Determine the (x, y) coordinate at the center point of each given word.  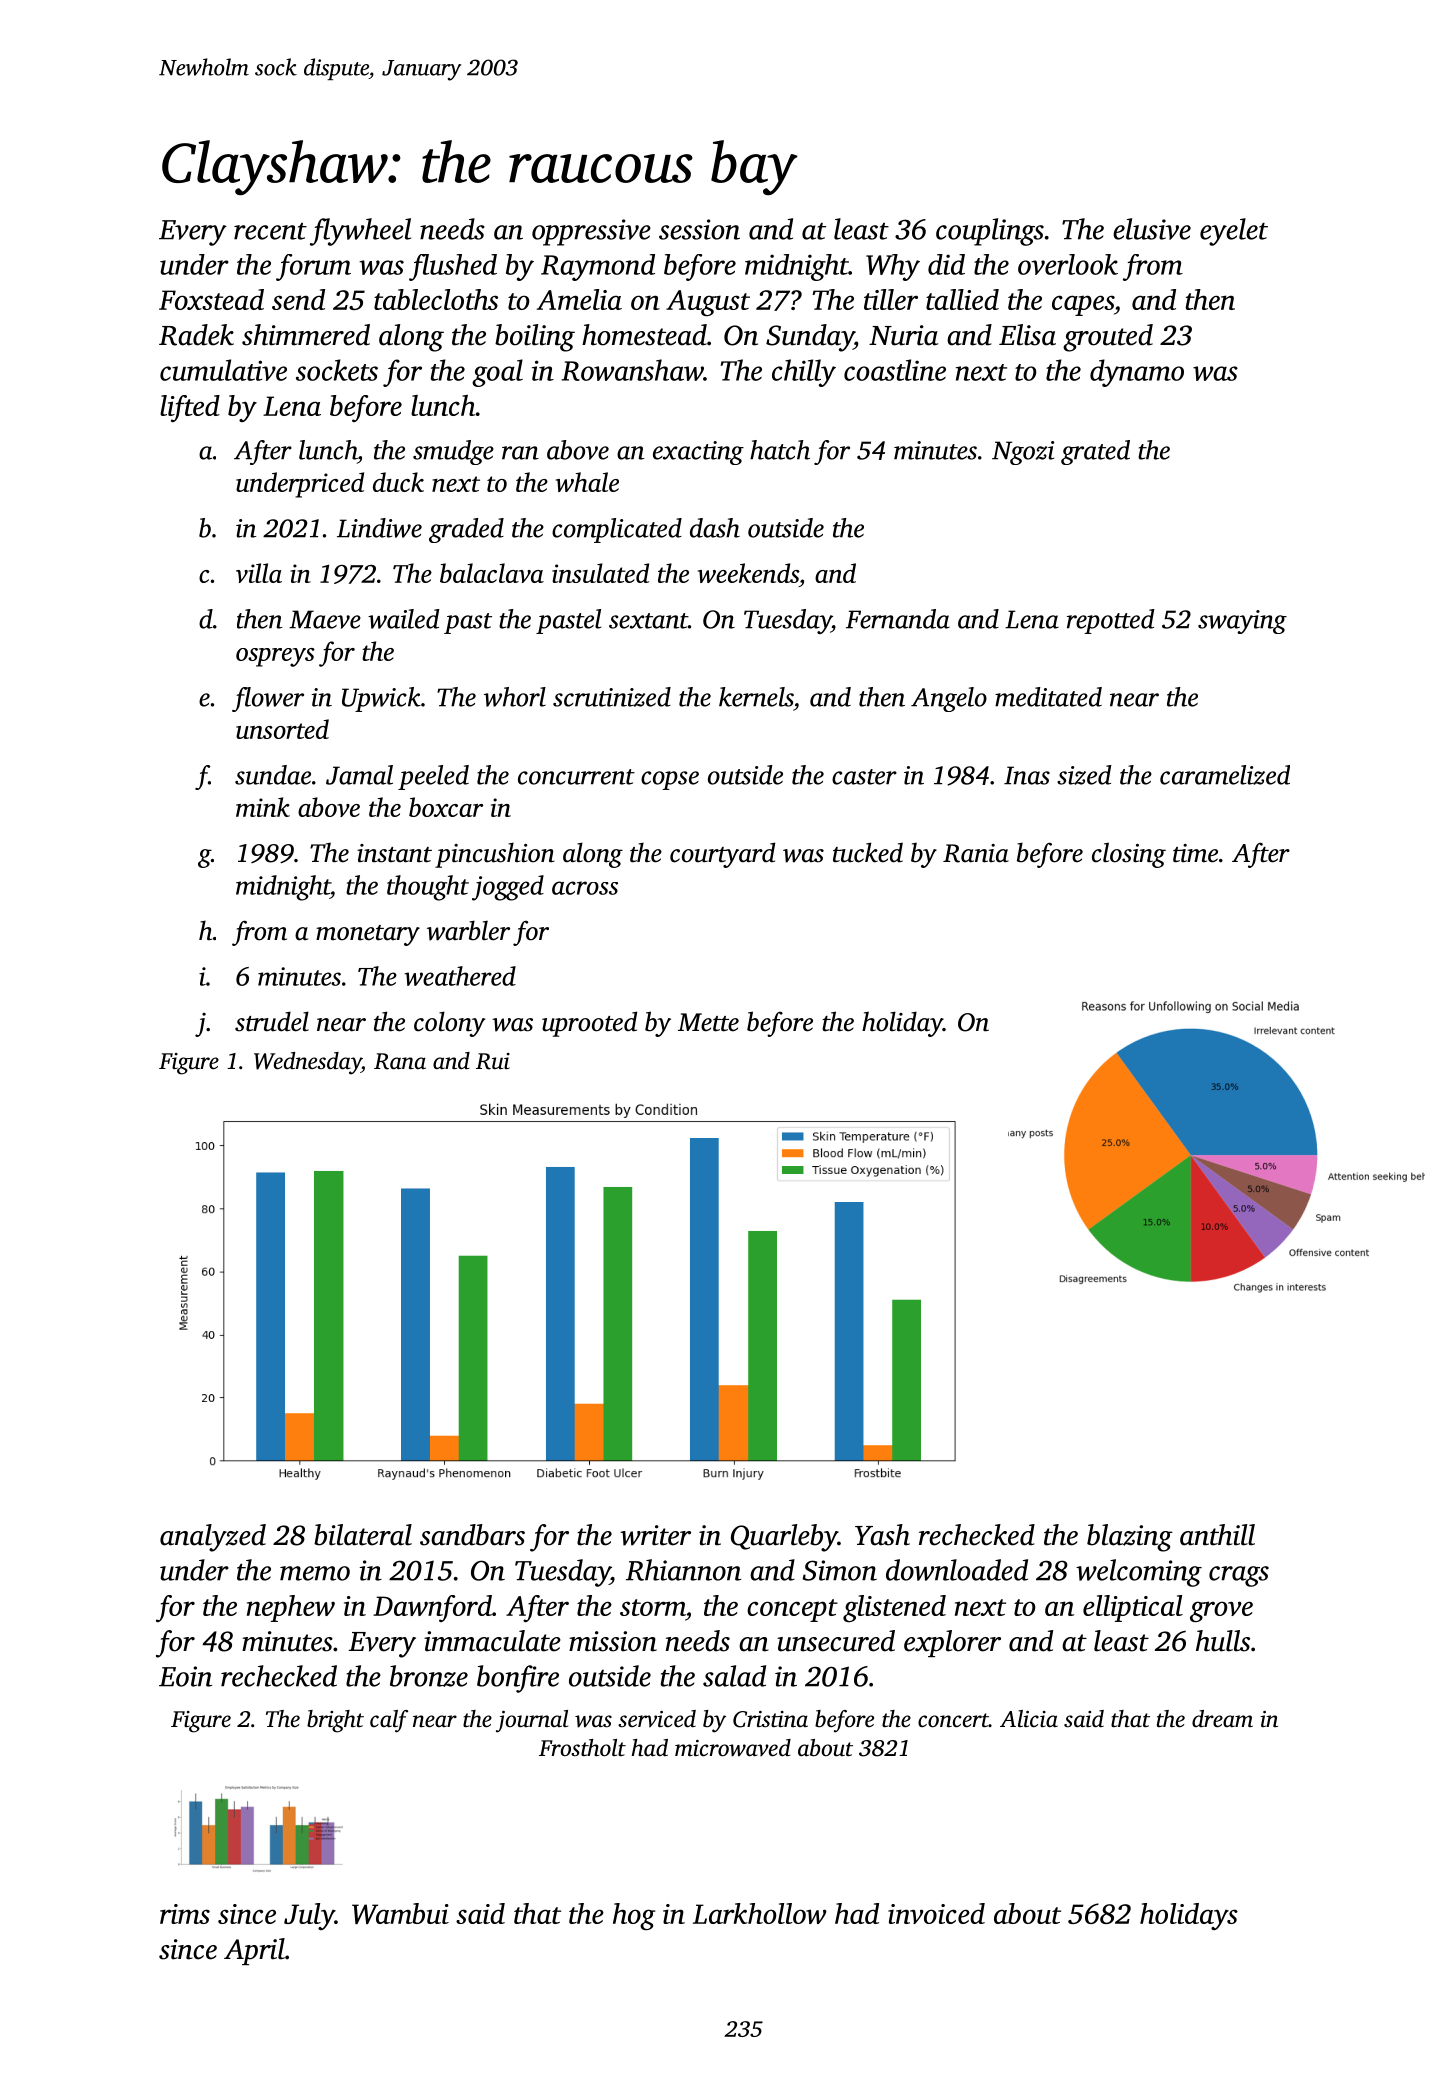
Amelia (579, 299)
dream (1222, 1719)
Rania (976, 853)
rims (185, 1914)
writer (655, 1535)
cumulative (223, 370)
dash (715, 528)
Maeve (325, 619)
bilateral (363, 1535)
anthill (1217, 1535)
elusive (1152, 229)
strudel (272, 1021)
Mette (708, 1022)
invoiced (936, 1913)
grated (1095, 452)
